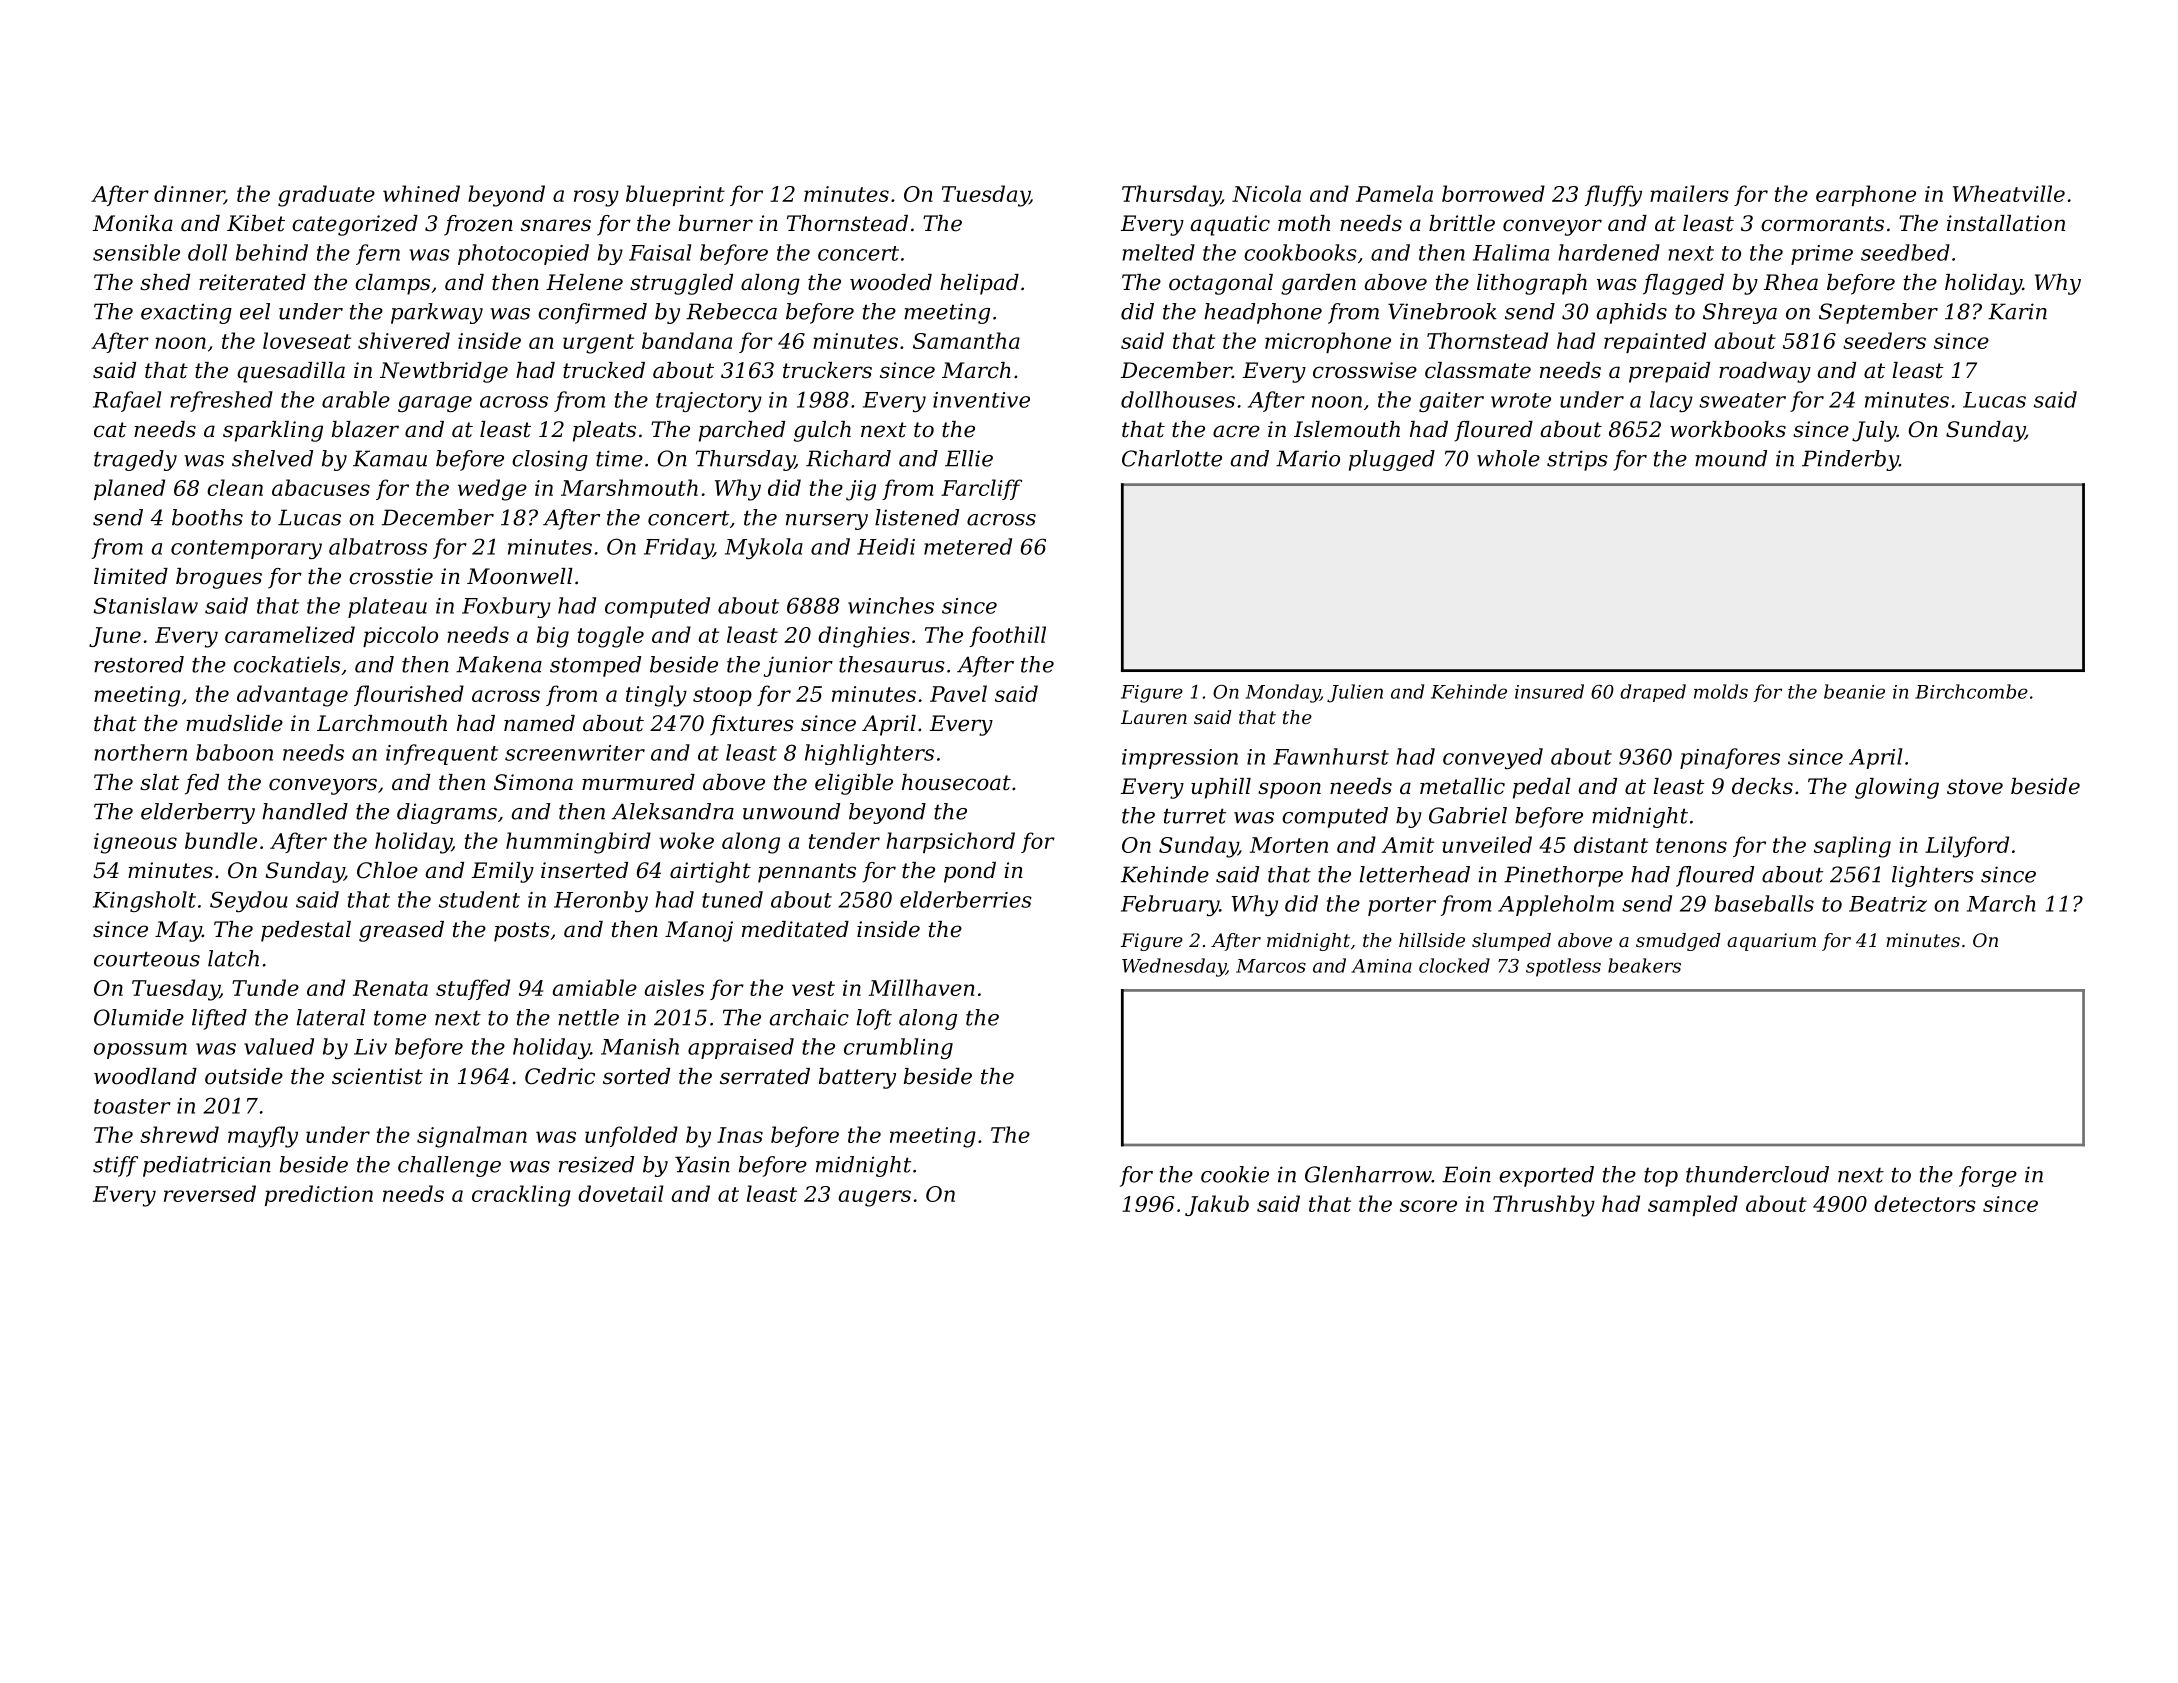 This screenshot has height=1683, width=2178. What do you see at coordinates (874, 1198) in the screenshot?
I see `augers` at bounding box center [874, 1198].
